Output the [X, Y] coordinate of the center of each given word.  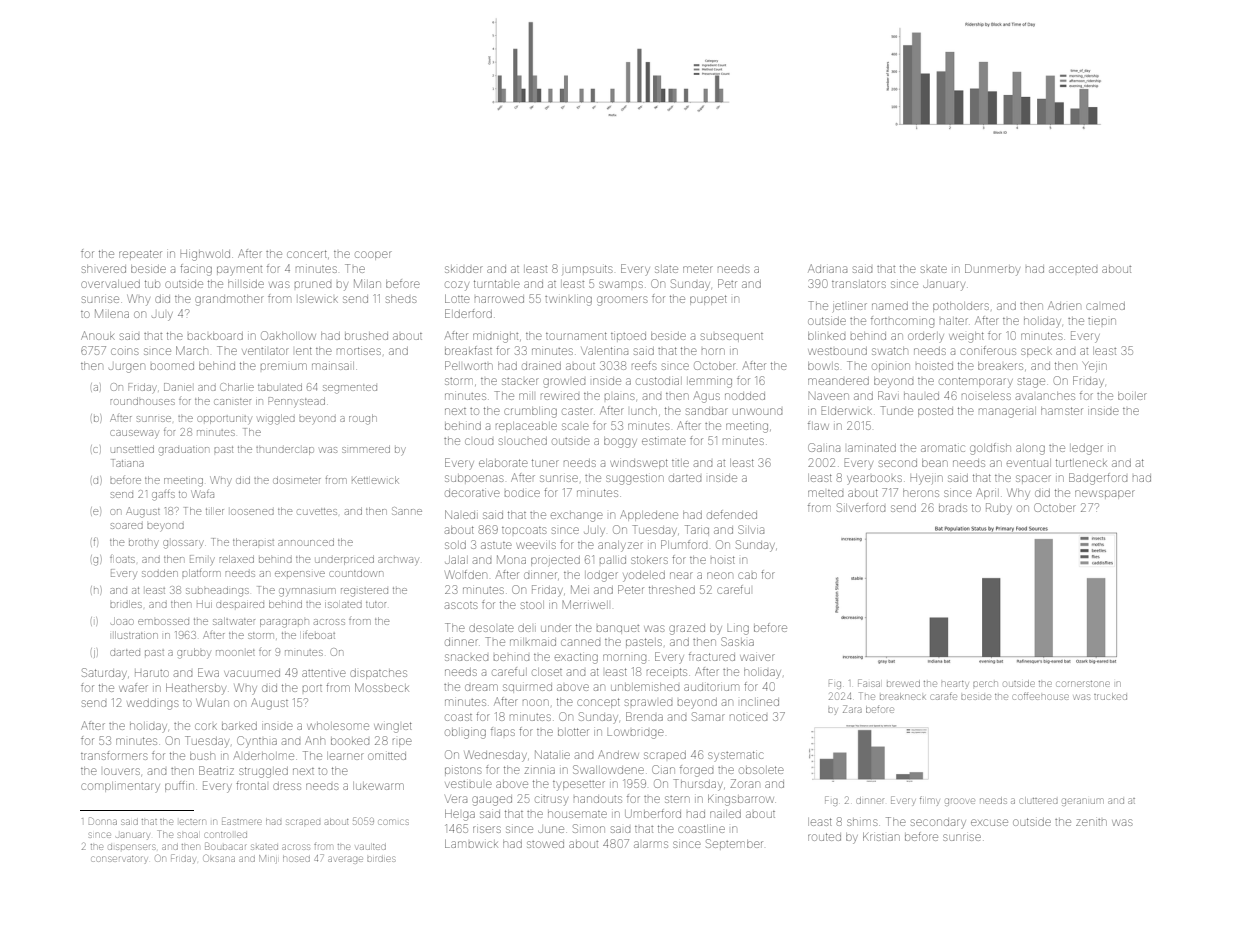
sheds [401, 299]
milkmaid [533, 642]
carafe [944, 696]
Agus [707, 397]
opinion [891, 366]
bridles [126, 604]
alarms [651, 844]
